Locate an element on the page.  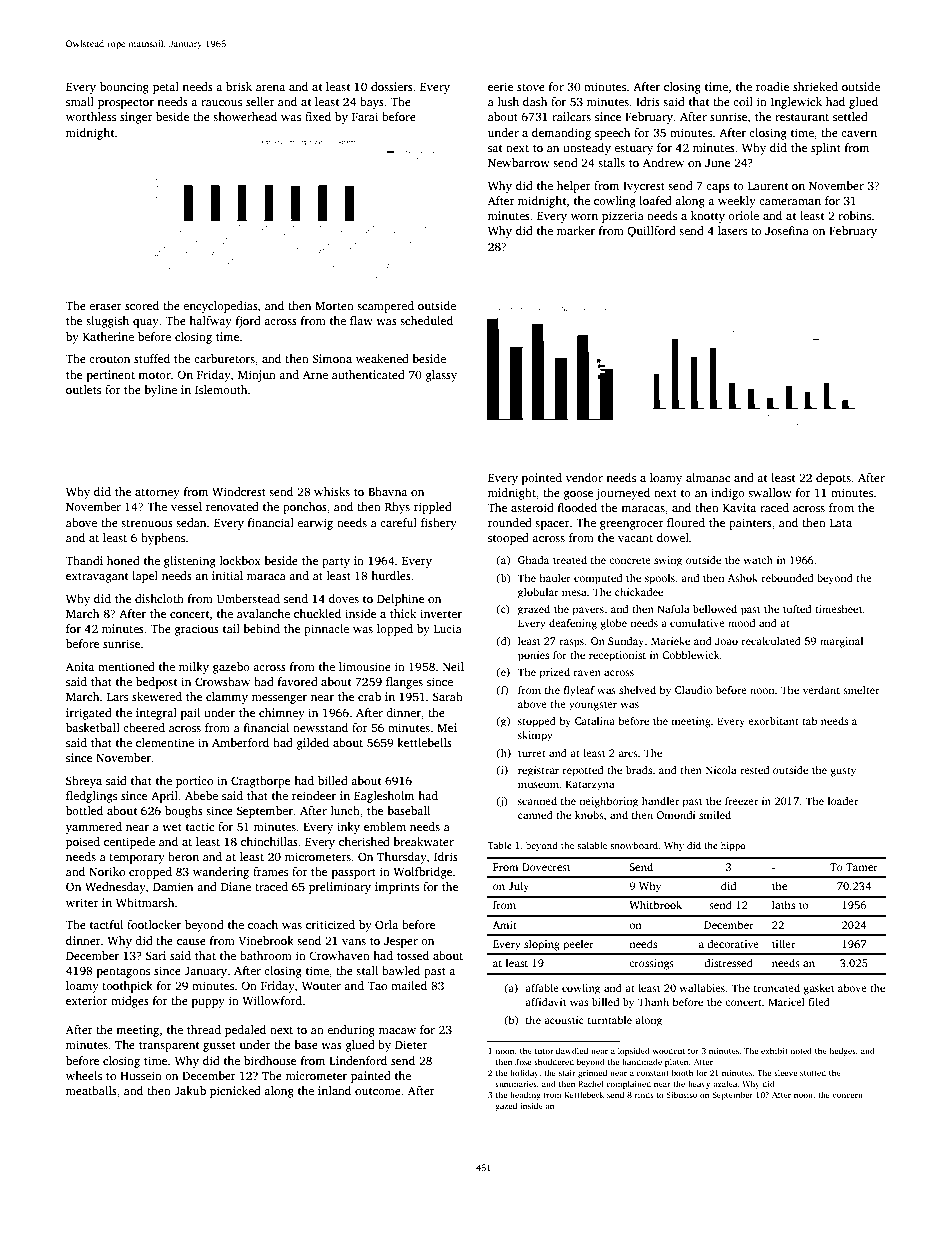
attorney is located at coordinates (157, 494).
